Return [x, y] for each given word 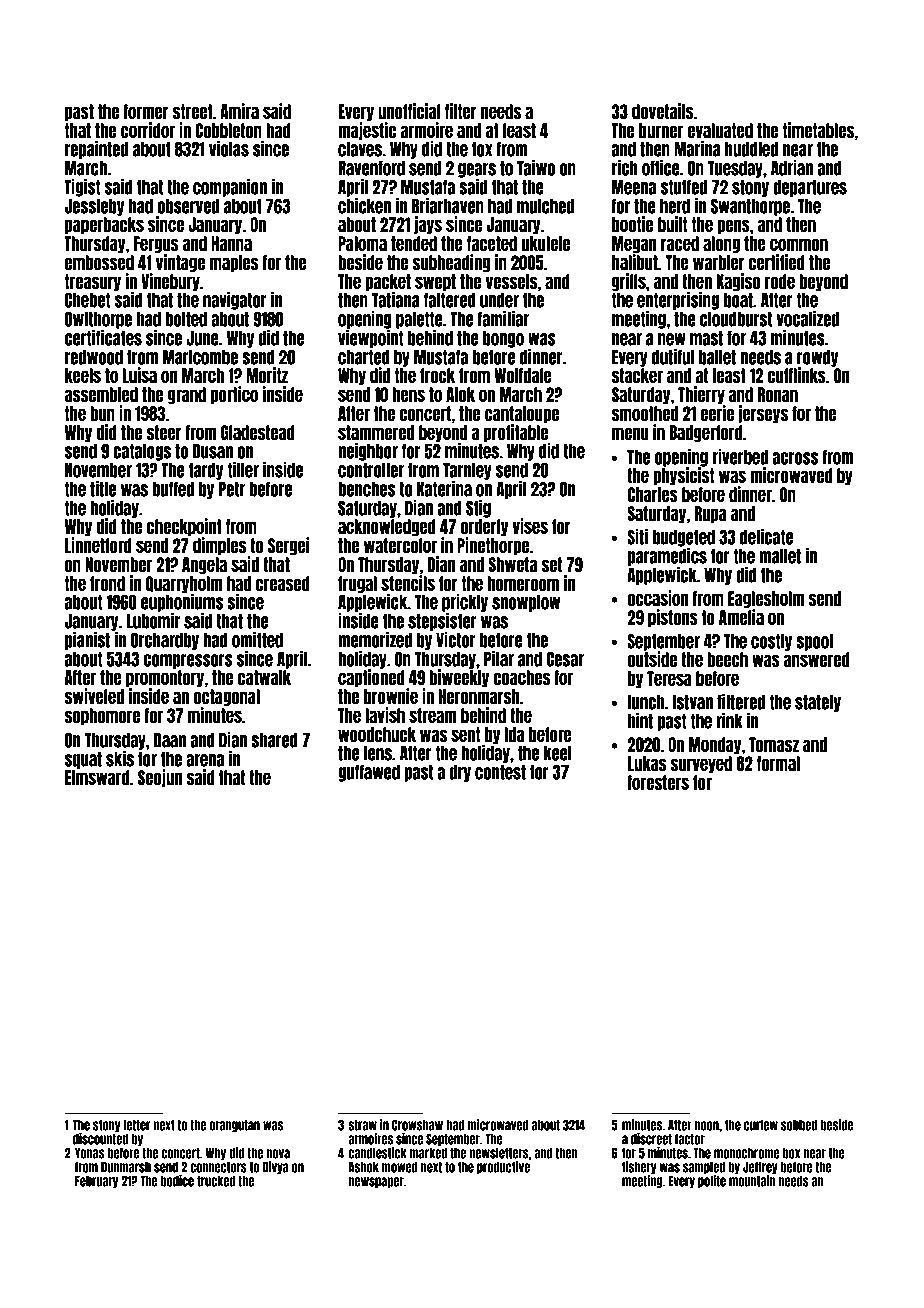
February [96, 1181]
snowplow [526, 603]
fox [482, 149]
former [146, 111]
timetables [818, 130]
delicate [766, 537]
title [103, 489]
